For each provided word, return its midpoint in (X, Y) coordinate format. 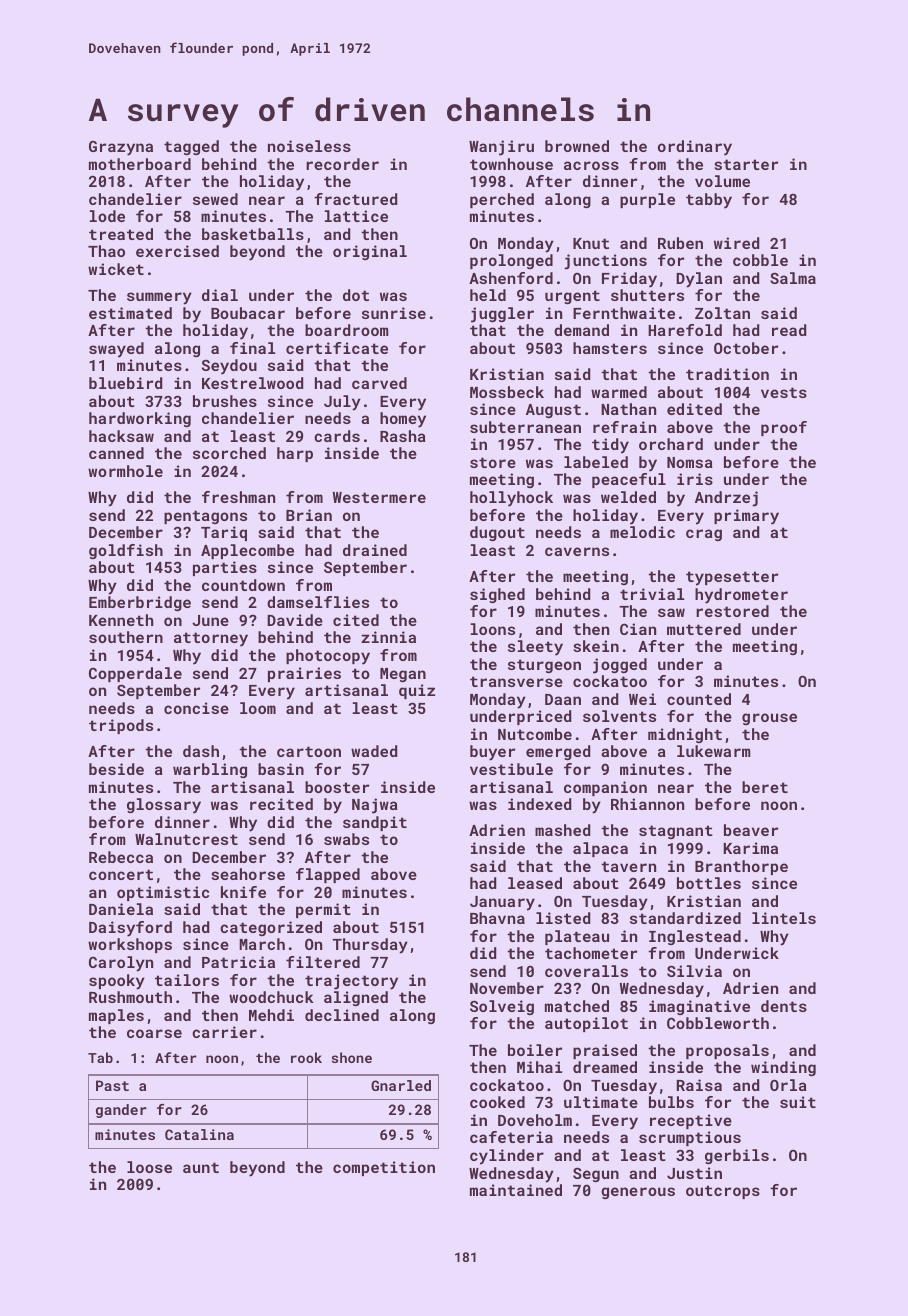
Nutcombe (535, 734)
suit (798, 1102)
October (746, 348)
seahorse (248, 874)
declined (342, 1015)
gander (121, 1111)
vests (784, 392)
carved (379, 383)
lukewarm (713, 751)
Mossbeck (507, 392)
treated (121, 234)
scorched (229, 453)
